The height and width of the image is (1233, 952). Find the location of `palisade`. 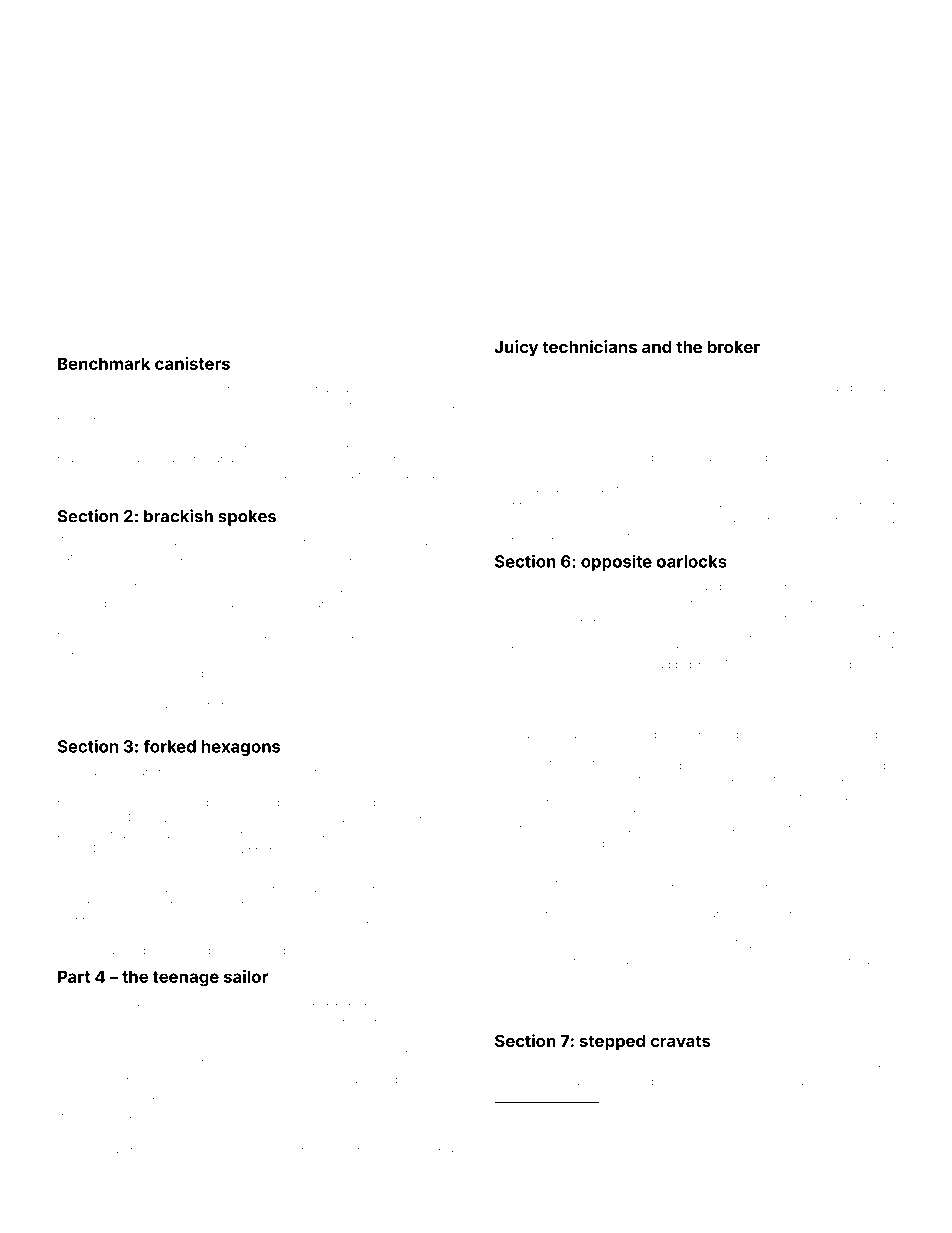

palisade is located at coordinates (79, 835).
